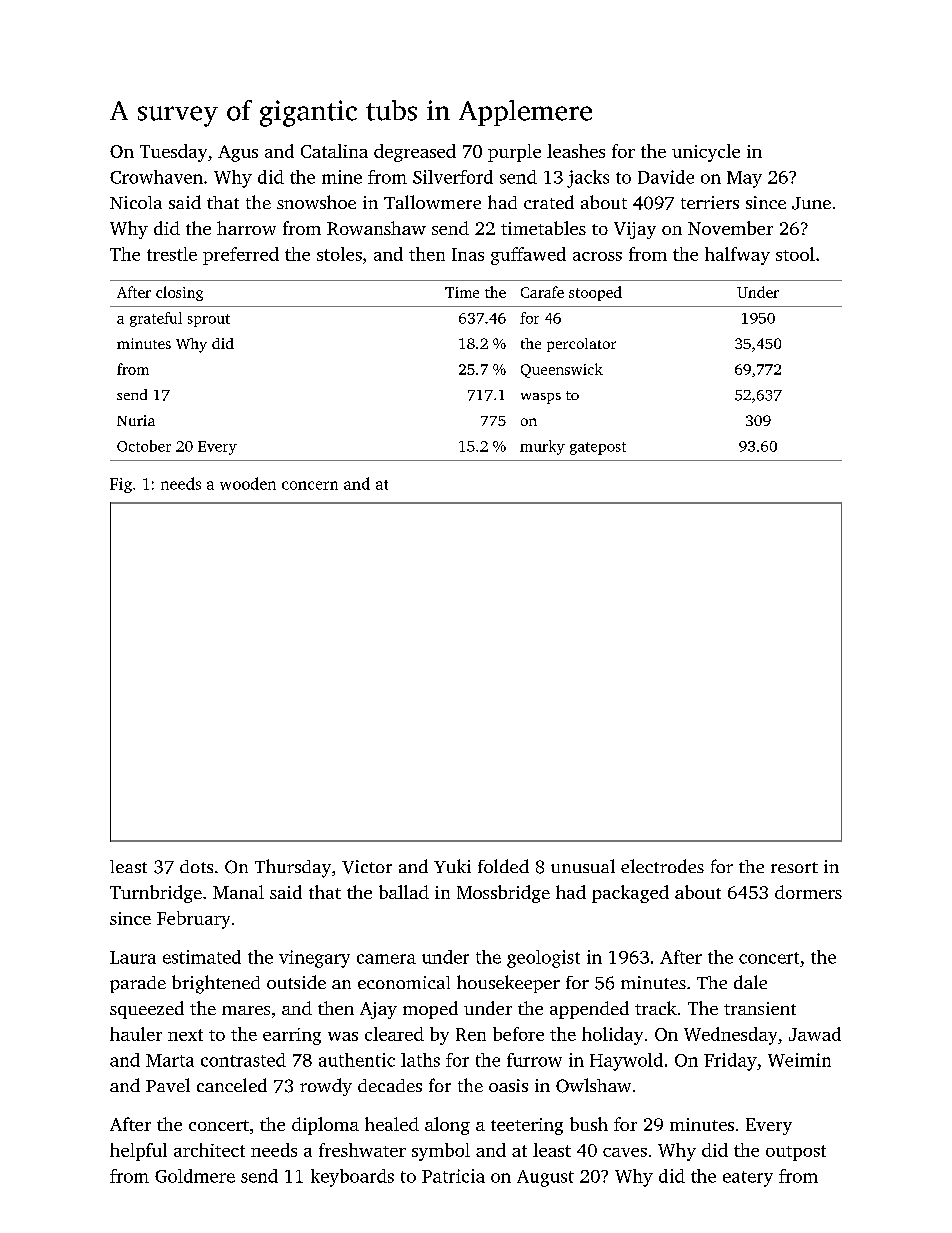  I want to click on Thursday, so click(293, 868).
